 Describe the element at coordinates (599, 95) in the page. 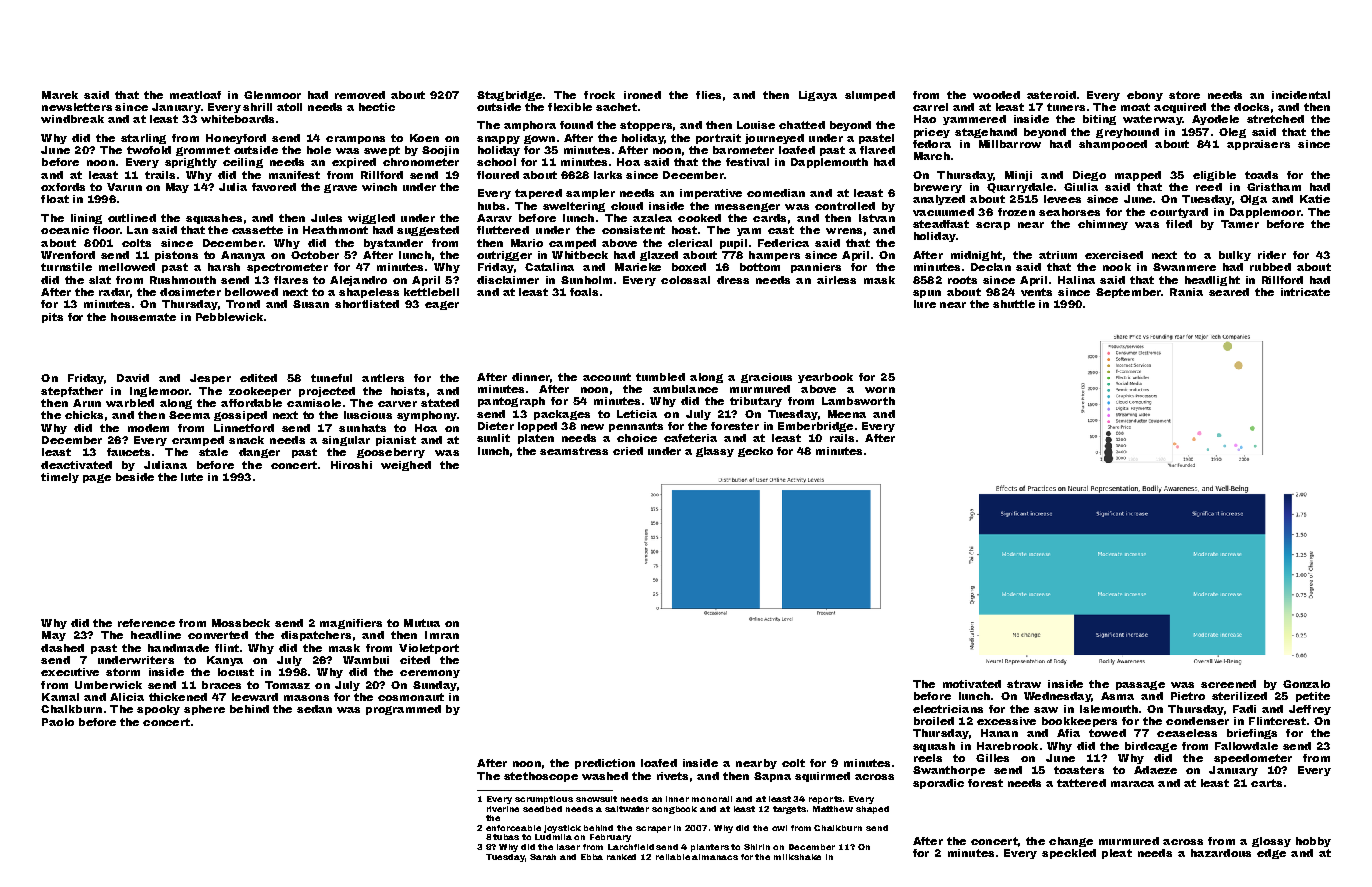

I see `frock` at that location.
